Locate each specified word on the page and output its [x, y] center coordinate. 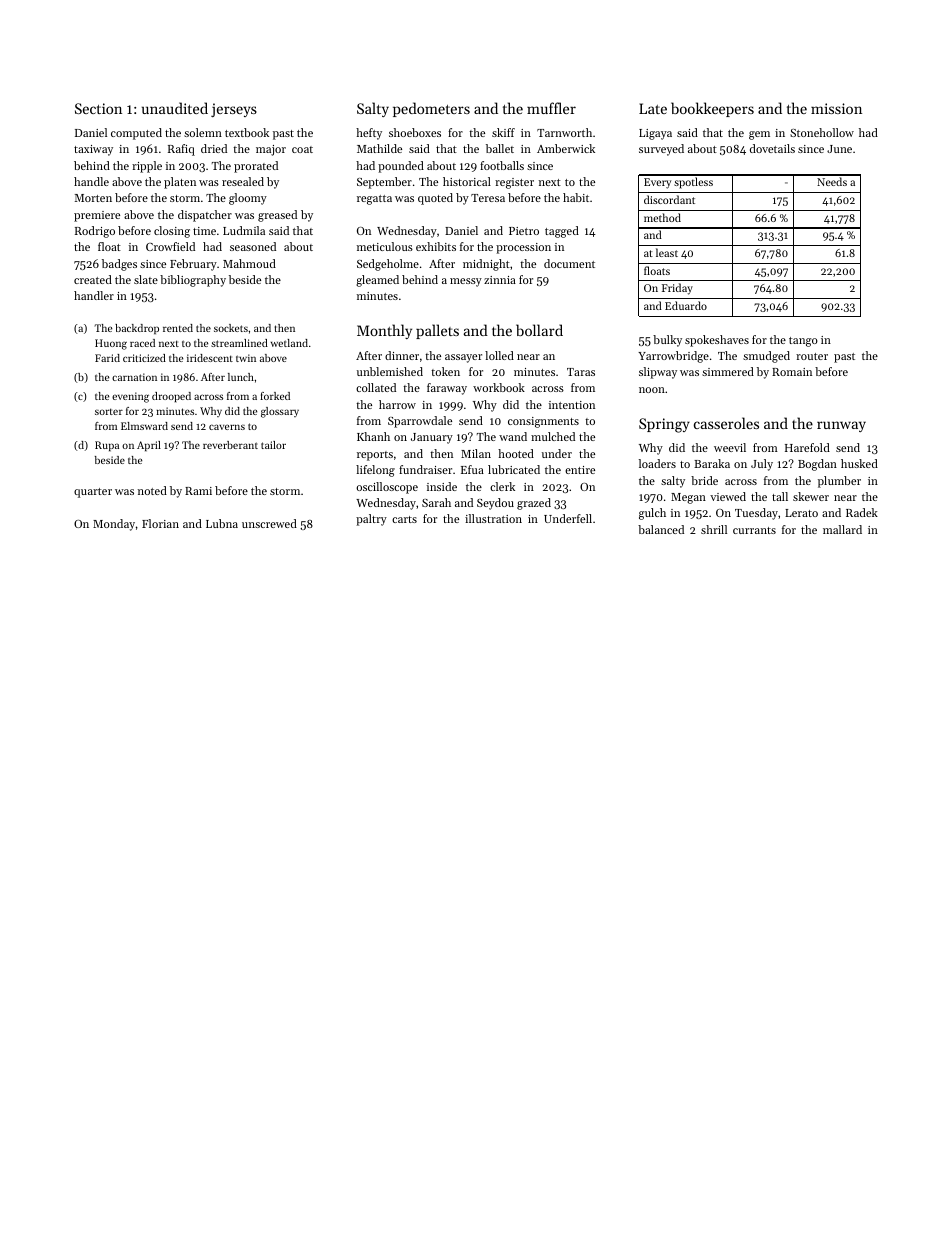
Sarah [436, 502]
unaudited [175, 108]
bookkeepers [712, 109]
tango [803, 342]
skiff [503, 132]
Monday [114, 525]
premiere [97, 216]
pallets [437, 331]
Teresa [488, 198]
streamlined [239, 343]
